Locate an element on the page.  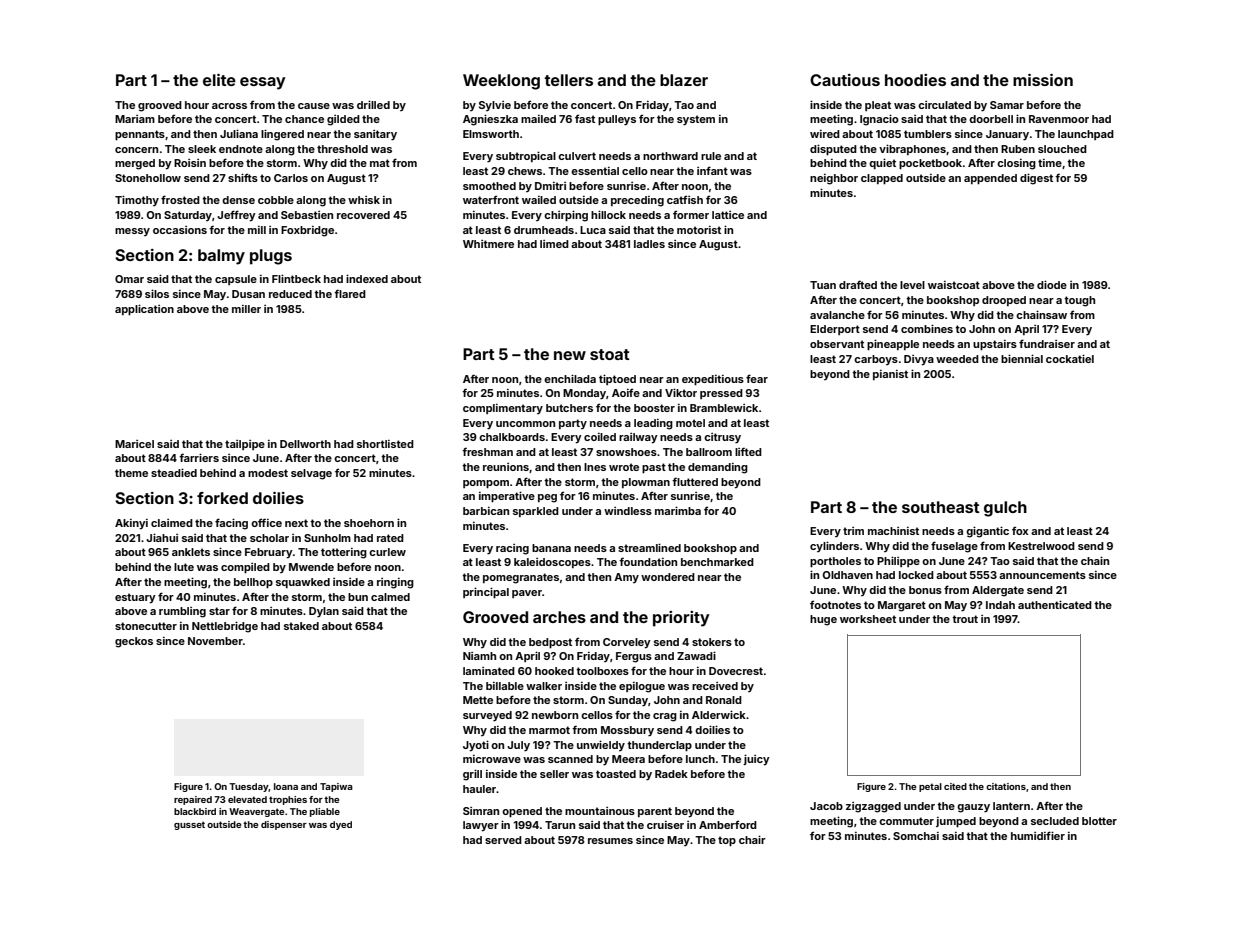
blazer is located at coordinates (684, 80).
